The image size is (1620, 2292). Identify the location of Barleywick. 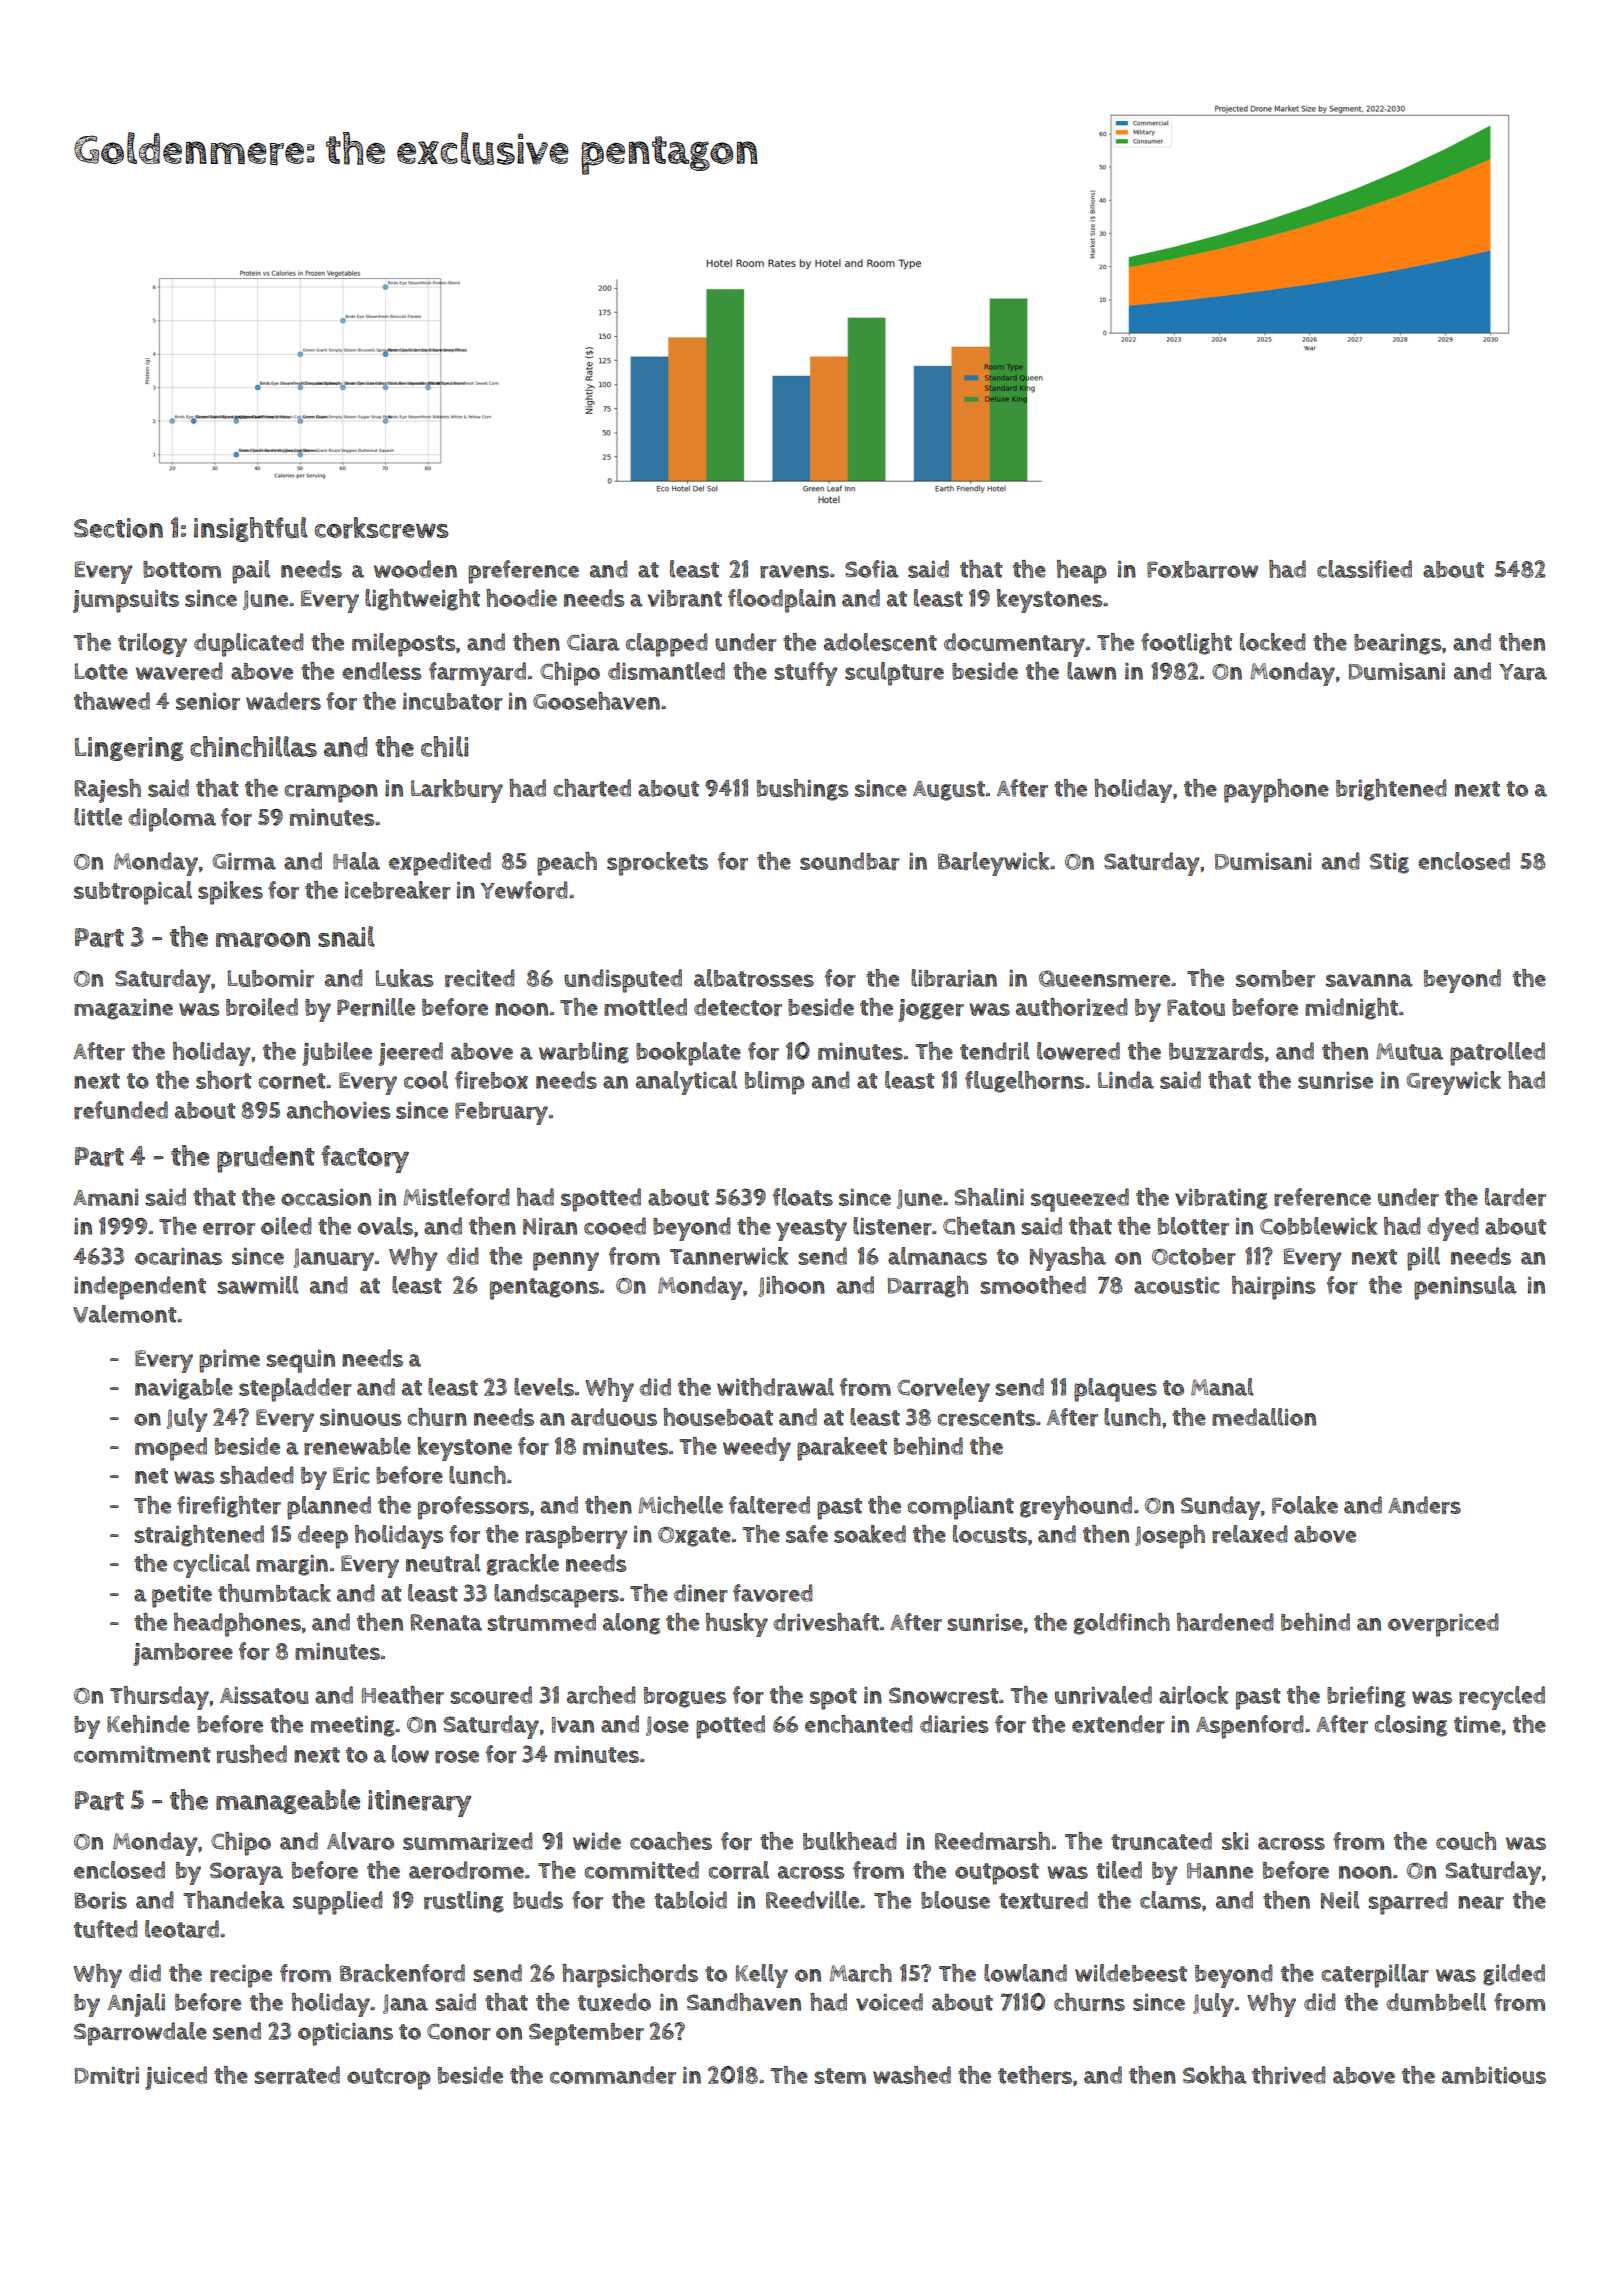
(993, 864).
